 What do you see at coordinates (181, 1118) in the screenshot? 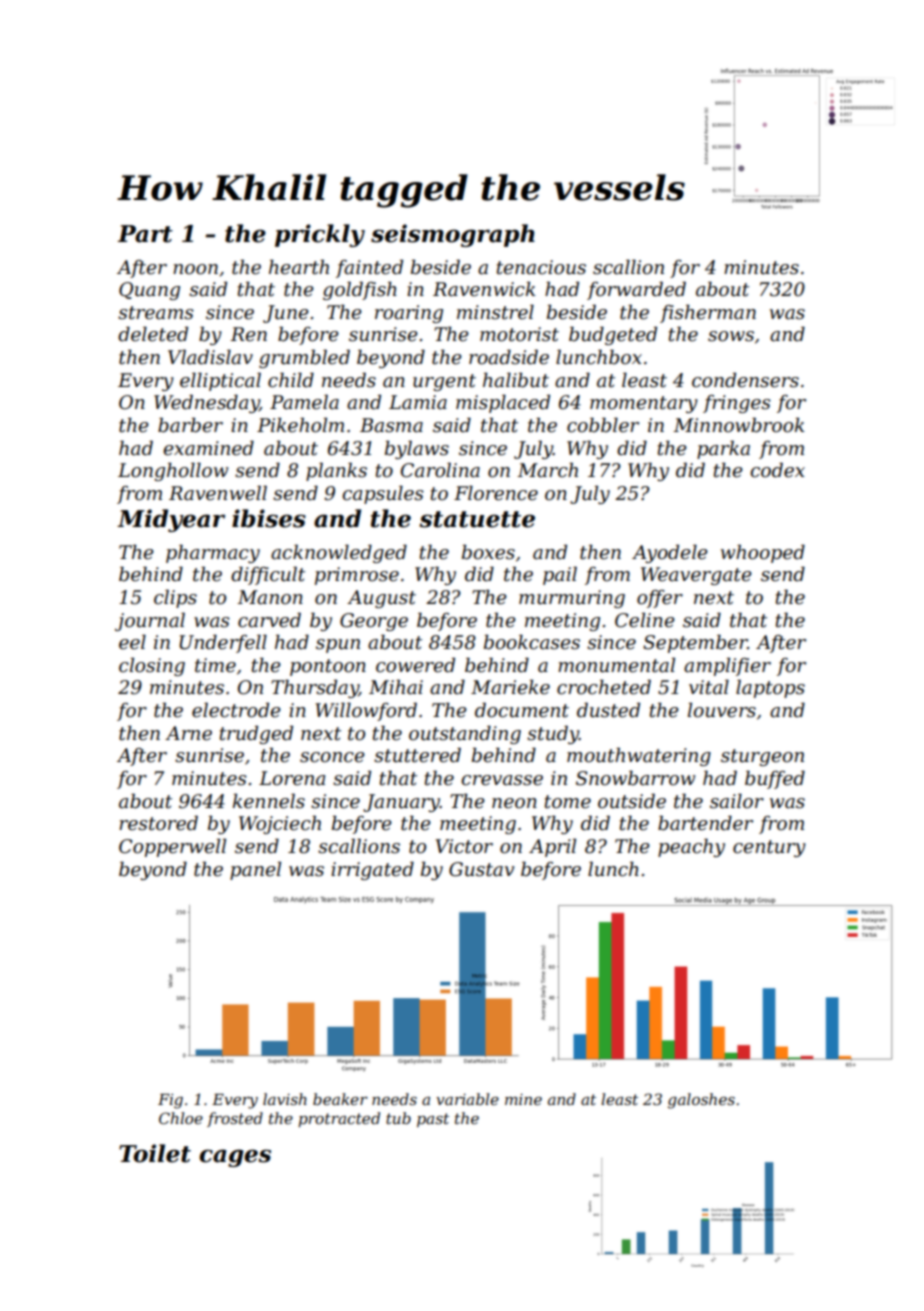
I see `Chloe` at bounding box center [181, 1118].
